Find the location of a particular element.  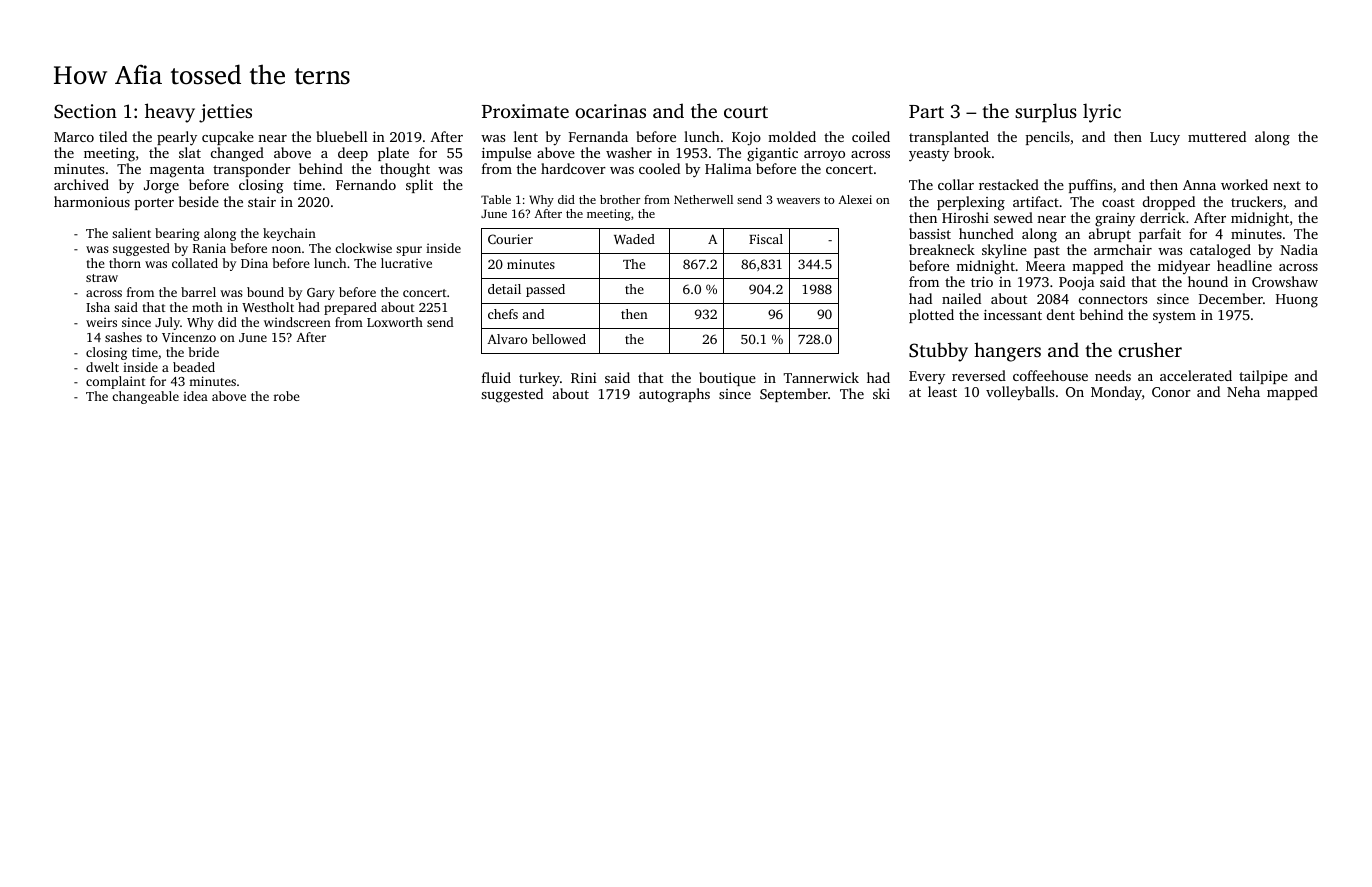

Monday is located at coordinates (1116, 393).
